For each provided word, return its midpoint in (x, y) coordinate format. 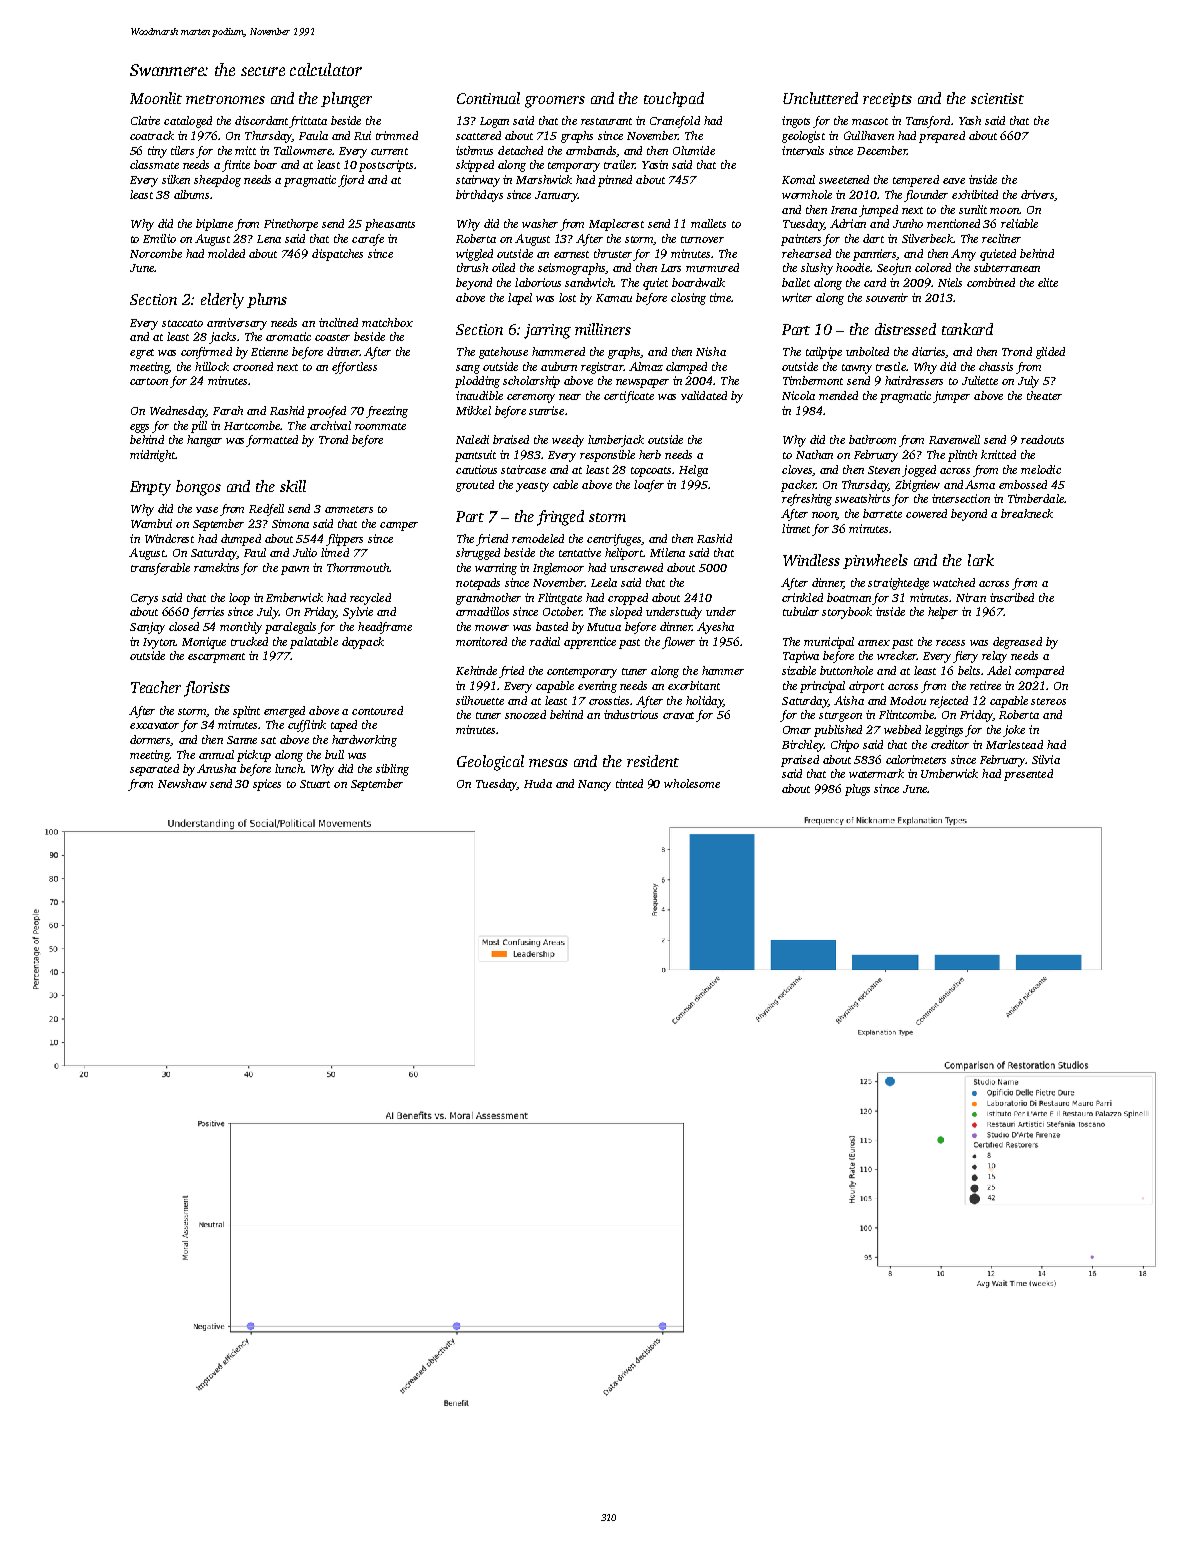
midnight (152, 456)
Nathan (814, 454)
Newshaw (182, 783)
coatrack (152, 135)
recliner (1001, 238)
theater (1044, 395)
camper (399, 526)
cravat (678, 715)
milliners (603, 329)
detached (520, 150)
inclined (338, 322)
